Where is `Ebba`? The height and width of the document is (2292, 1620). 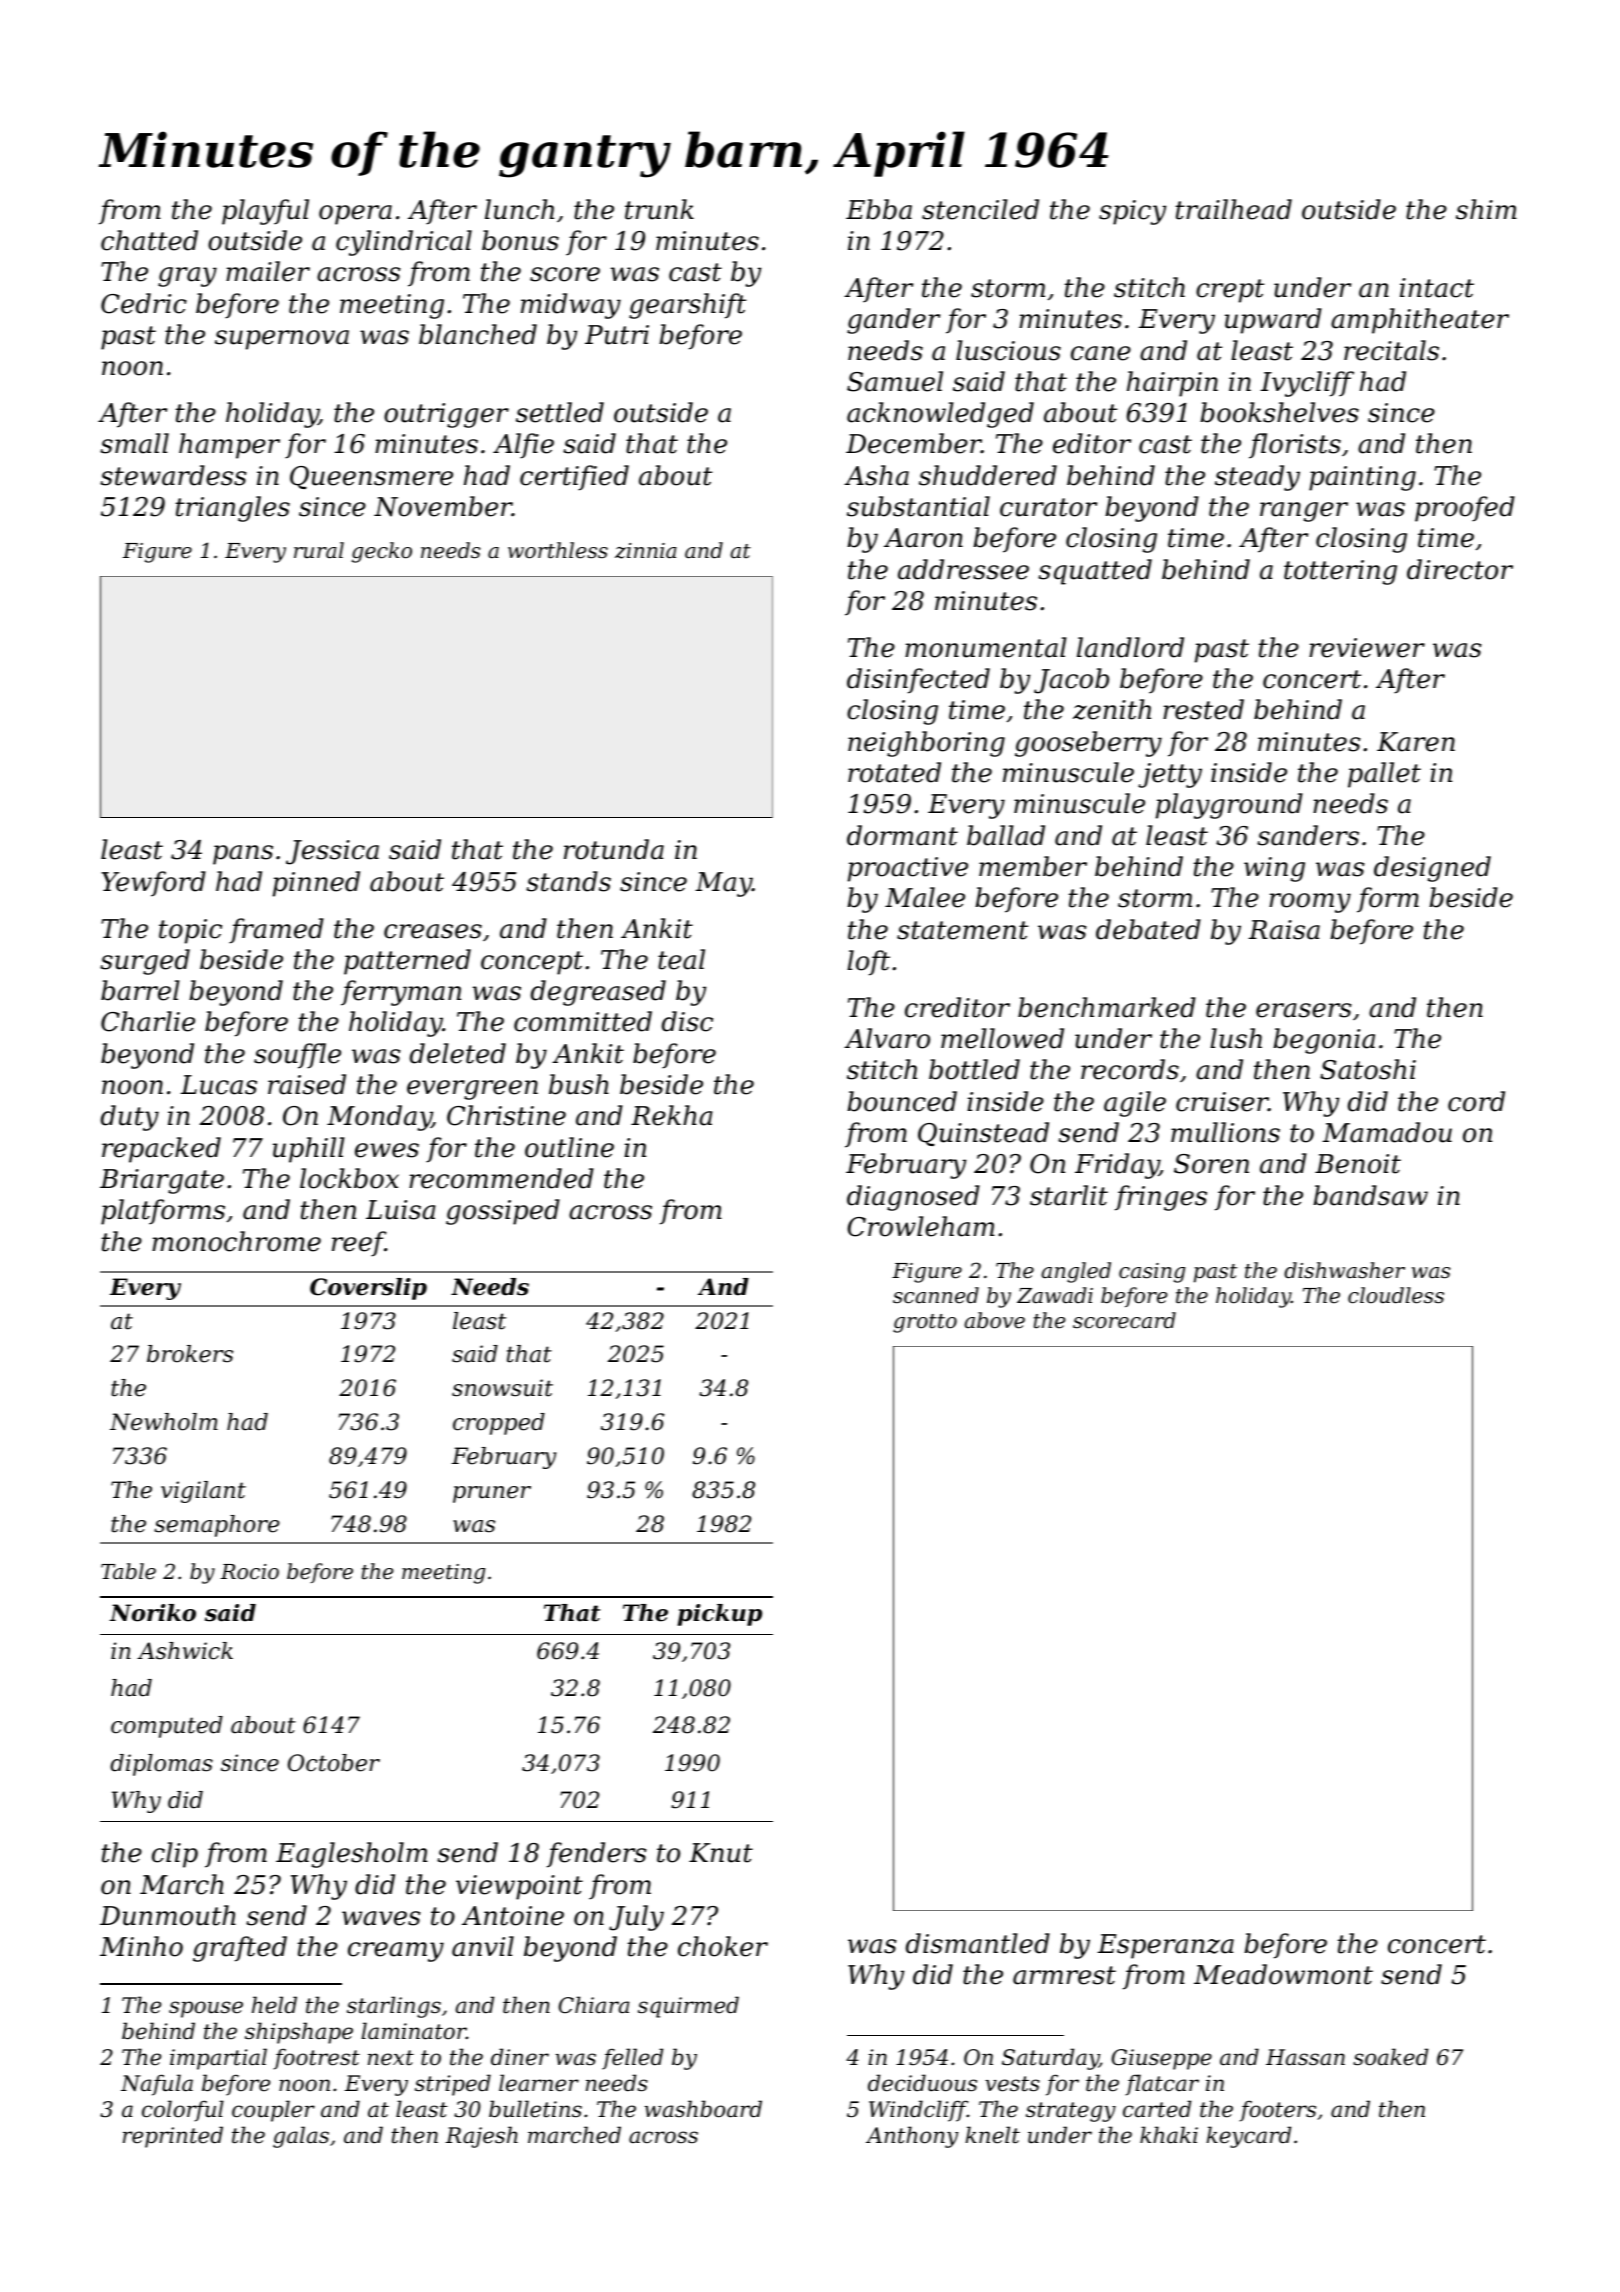
Ebba is located at coordinates (879, 209).
